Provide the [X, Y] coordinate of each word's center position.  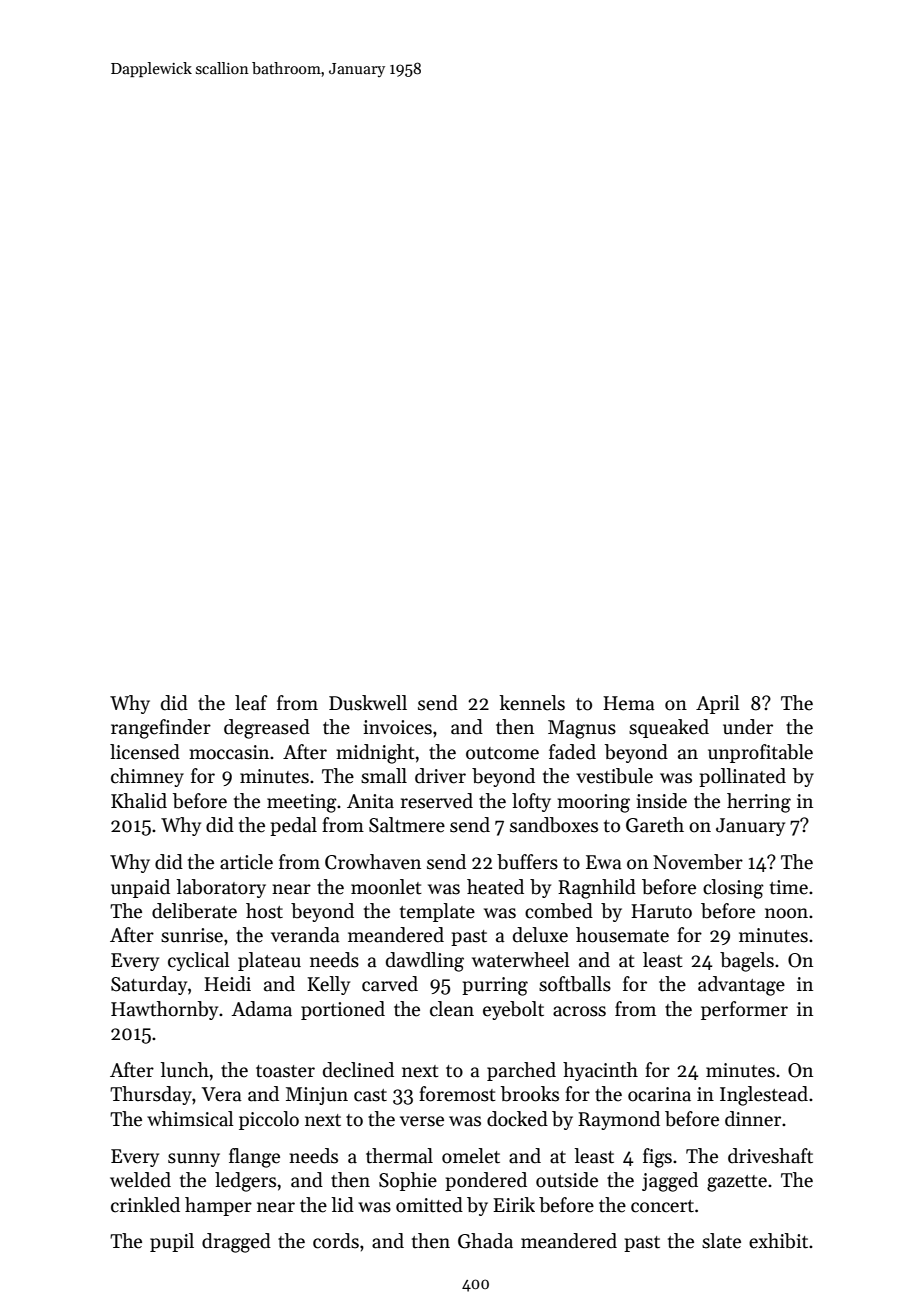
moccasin [229, 752]
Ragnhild [597, 889]
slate [721, 1241]
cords [336, 1241]
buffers [527, 862]
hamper [218, 1206]
